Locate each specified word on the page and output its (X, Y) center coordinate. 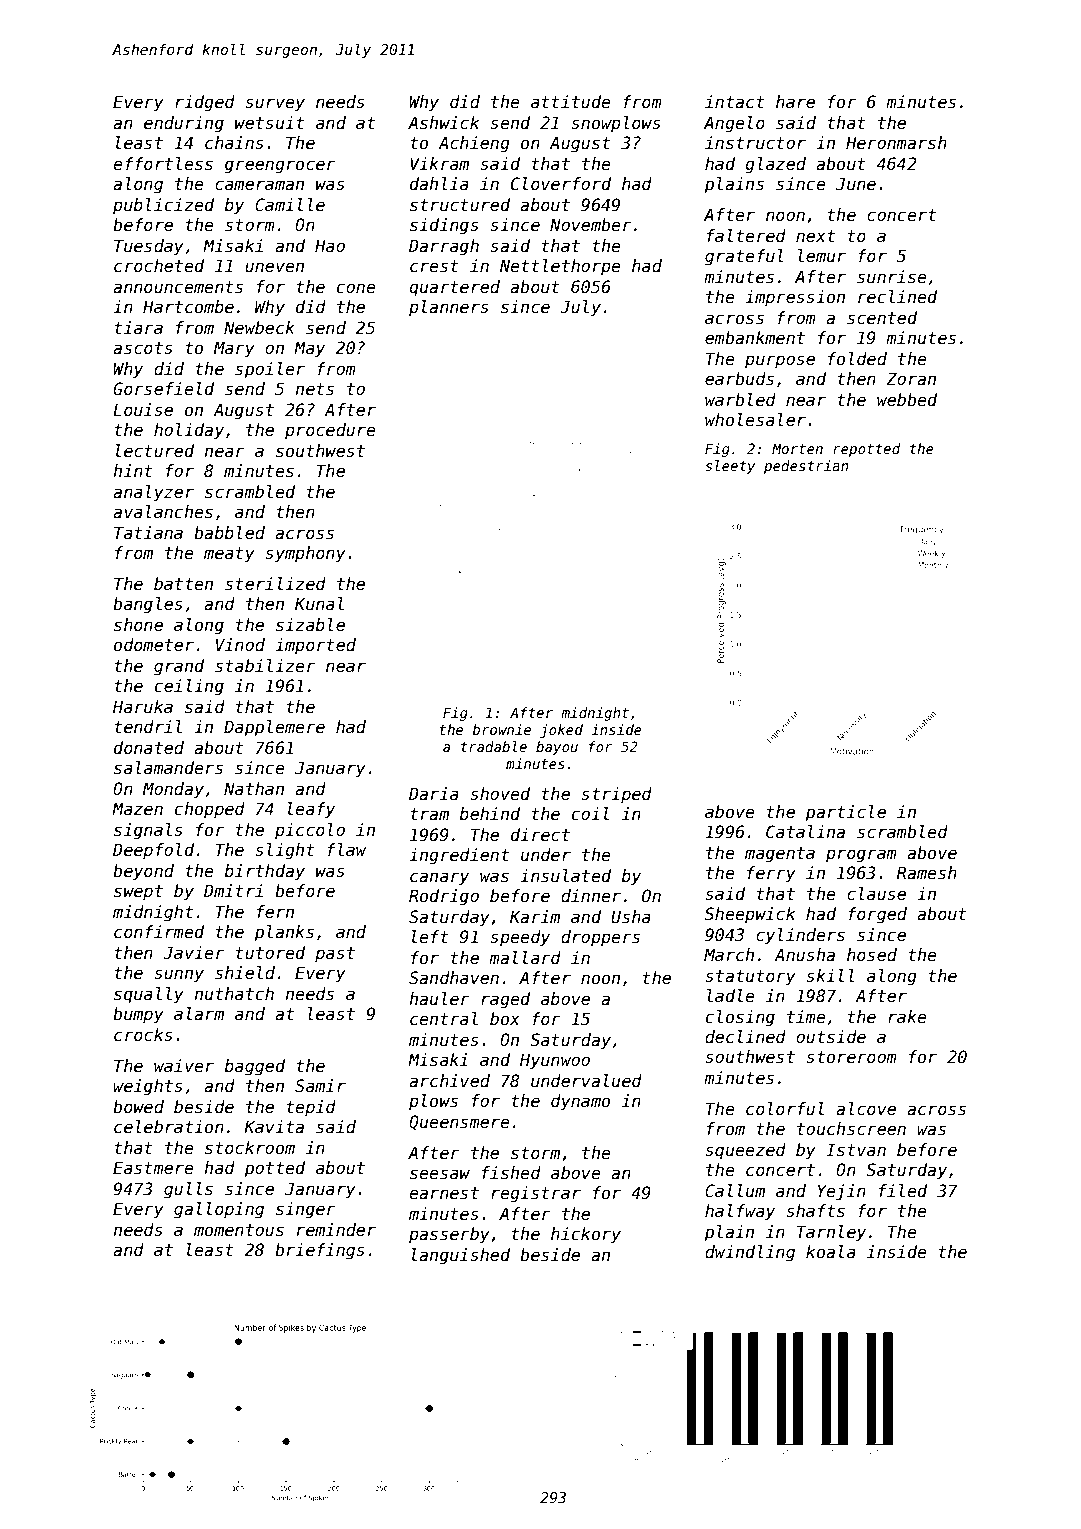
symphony (305, 554)
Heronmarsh (896, 143)
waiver (184, 1066)
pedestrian (806, 467)
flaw (347, 849)
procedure (330, 431)
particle (845, 813)
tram (429, 814)
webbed (907, 400)
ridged (205, 103)
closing (740, 1018)
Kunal (319, 604)
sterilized (275, 584)
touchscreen (851, 1129)
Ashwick (443, 123)
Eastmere (153, 1168)
